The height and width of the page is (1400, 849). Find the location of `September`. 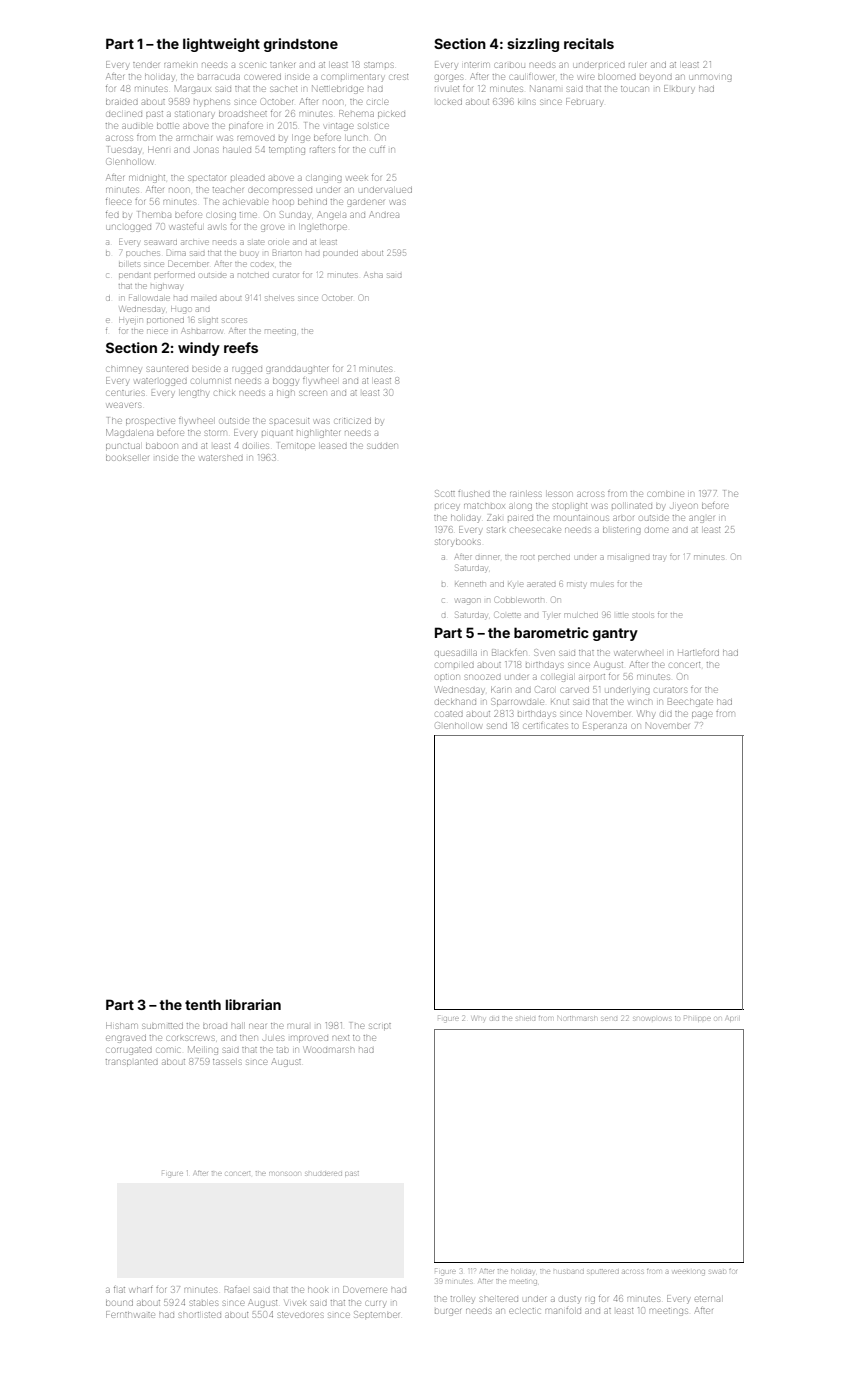

September is located at coordinates (376, 1314).
